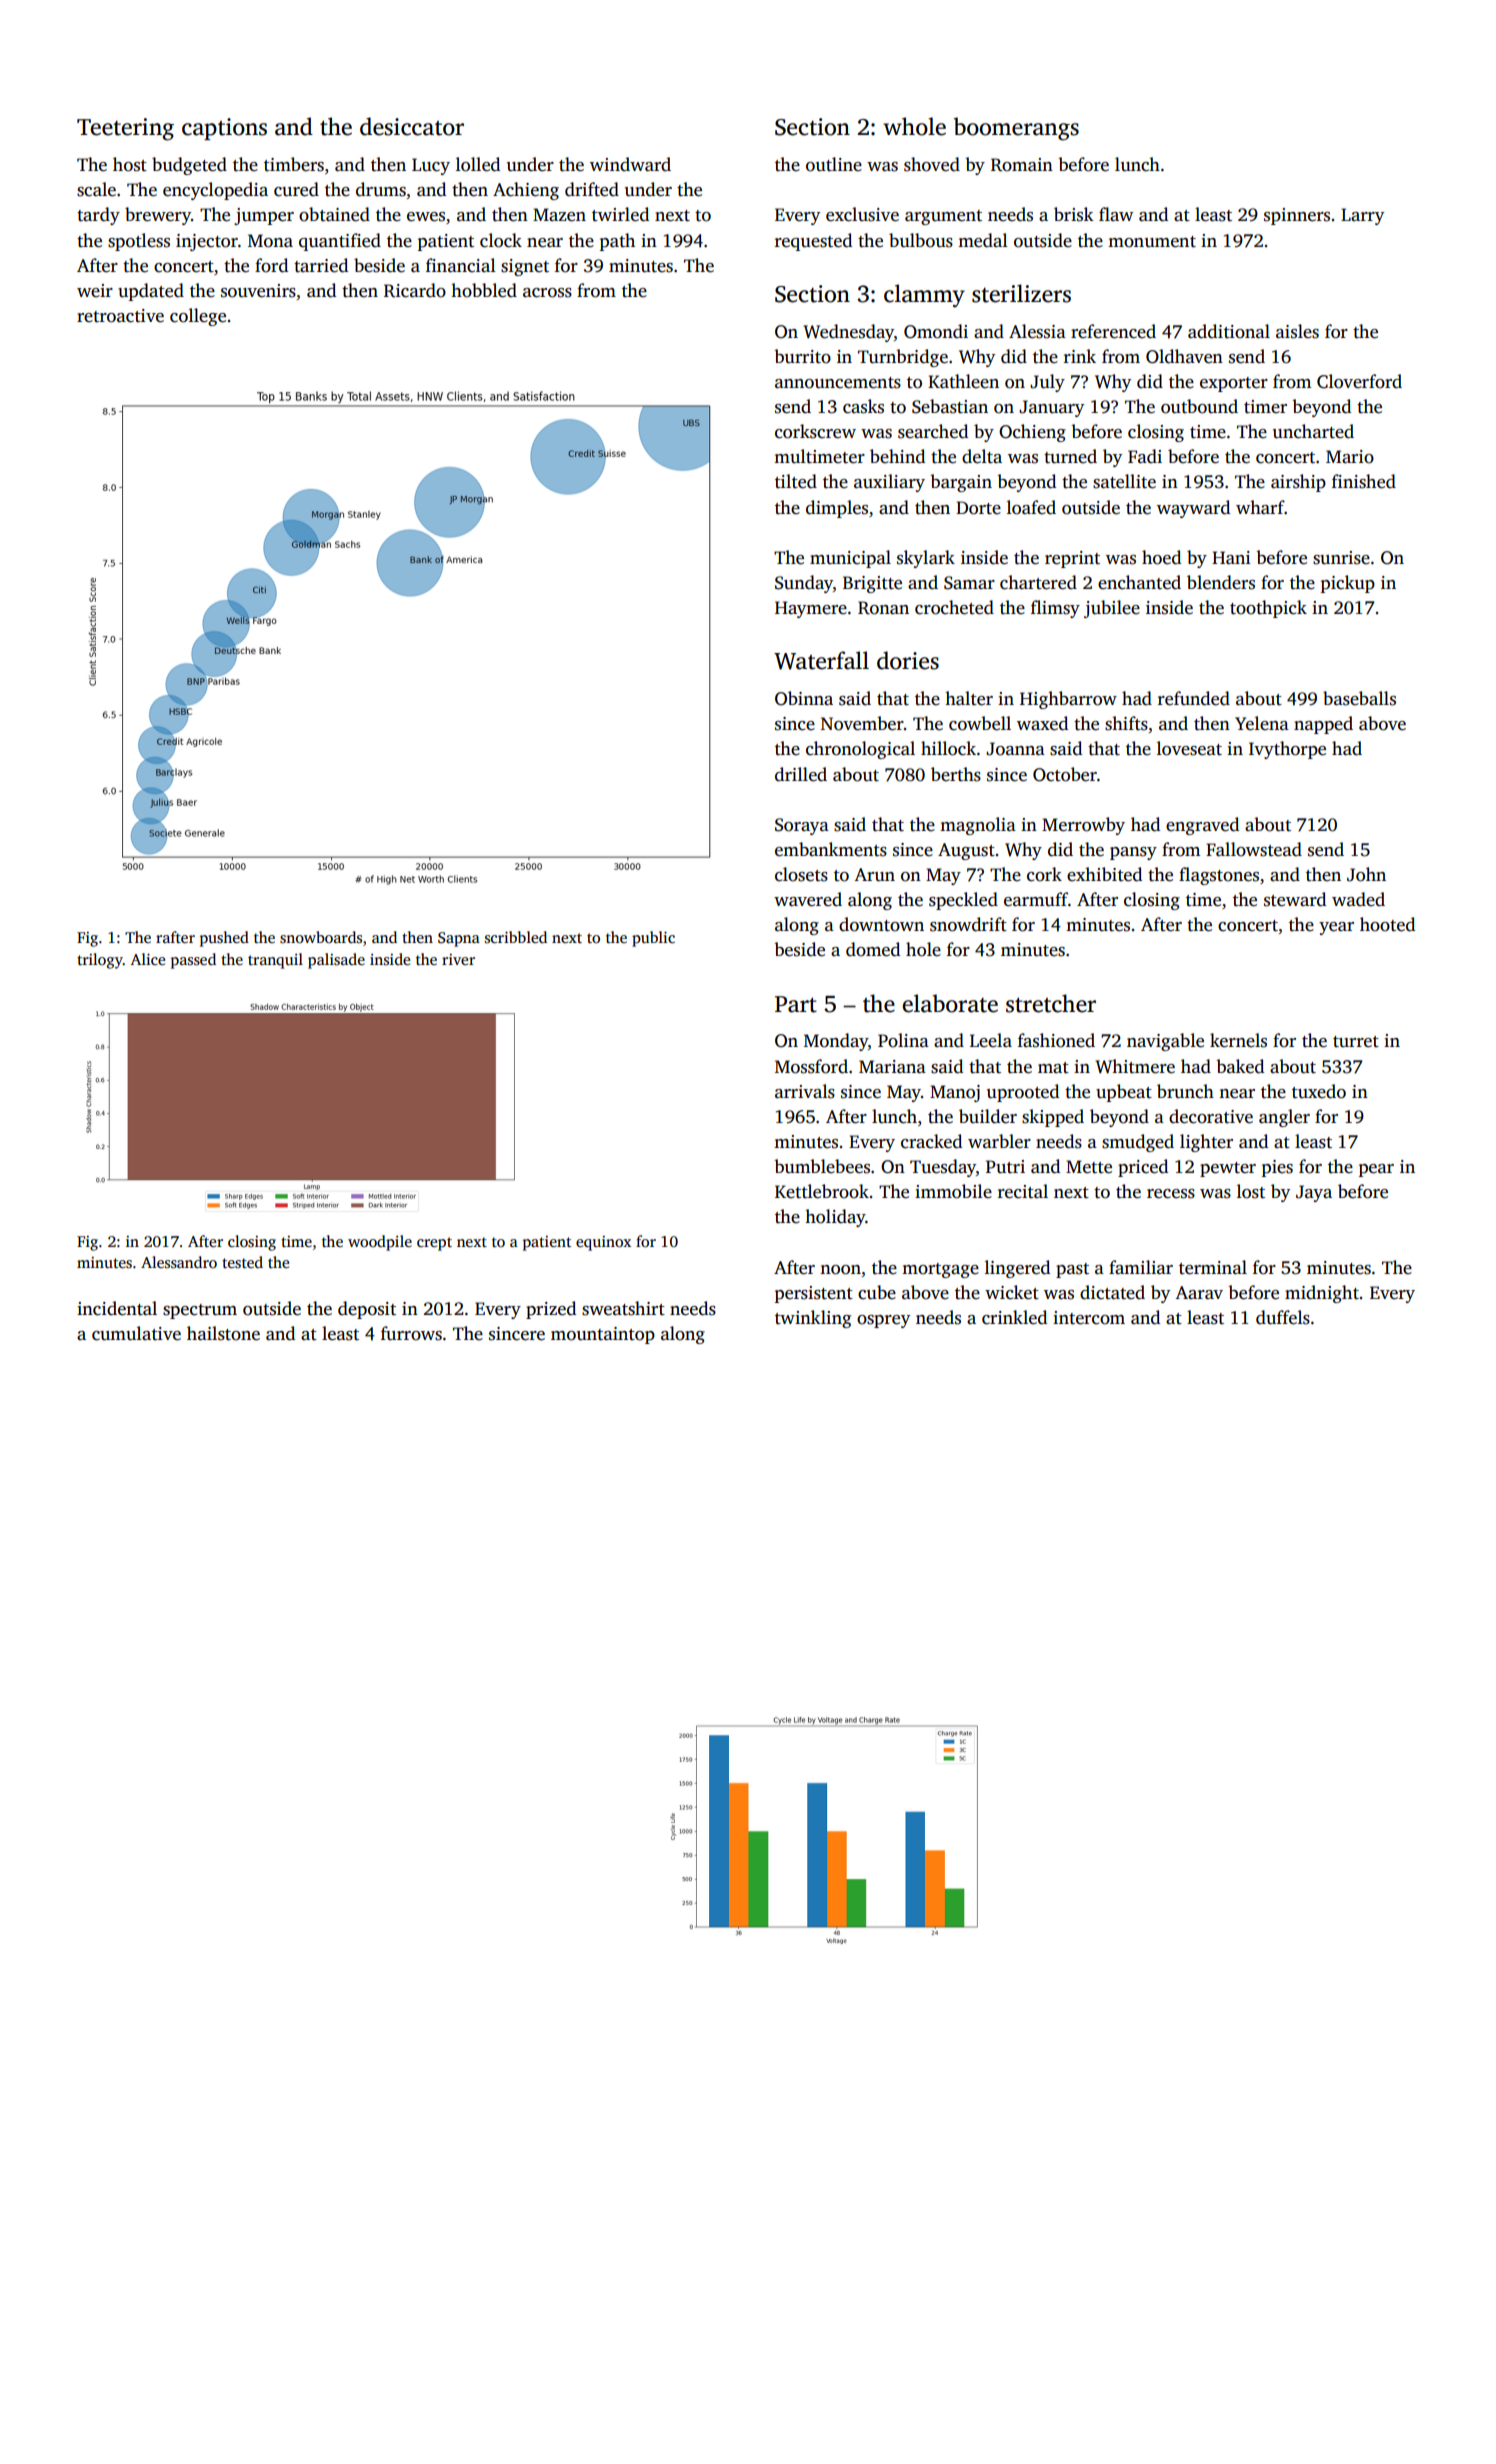  I want to click on duffels, so click(1283, 1317).
